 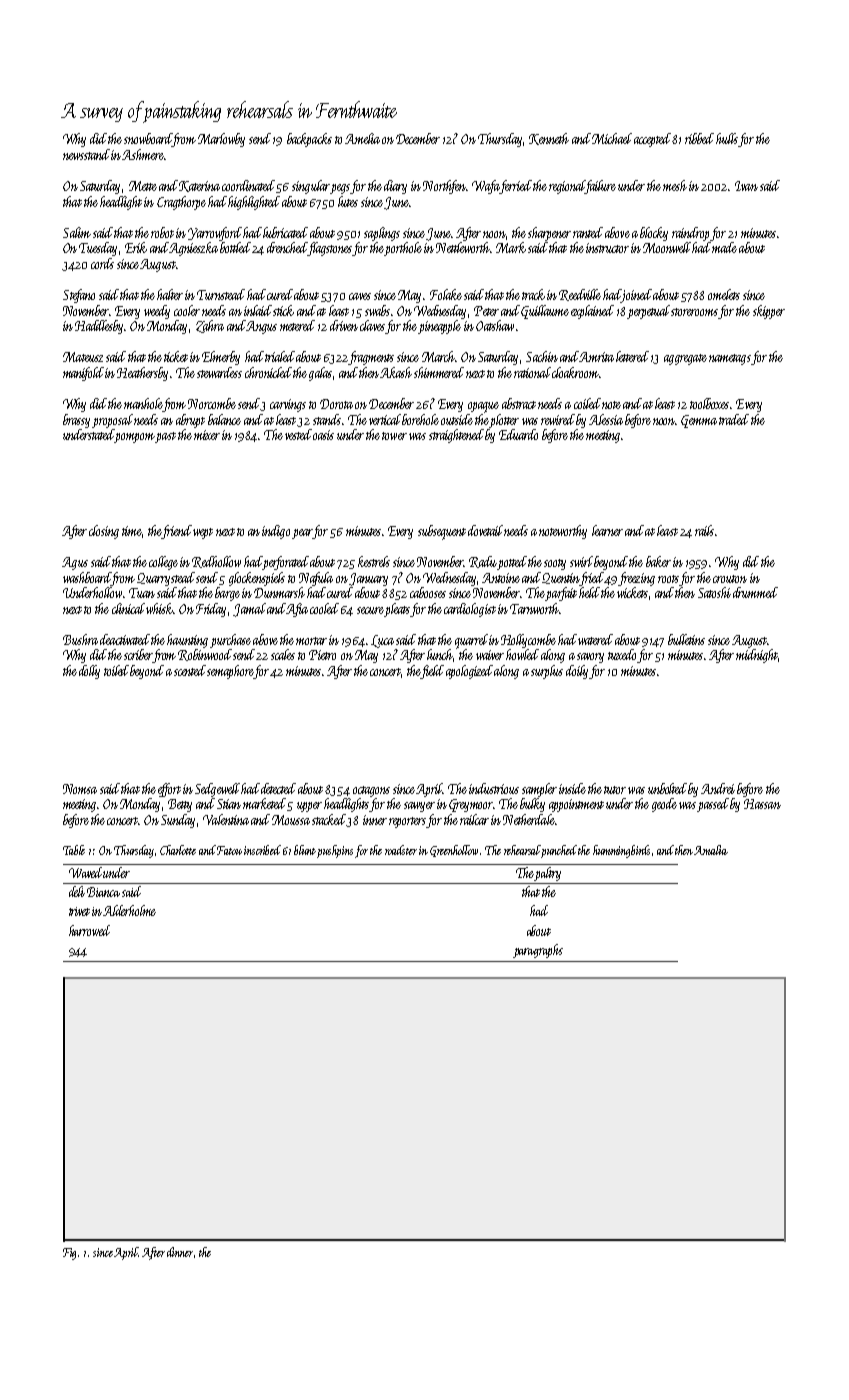 I want to click on pushpins, so click(x=335, y=851).
